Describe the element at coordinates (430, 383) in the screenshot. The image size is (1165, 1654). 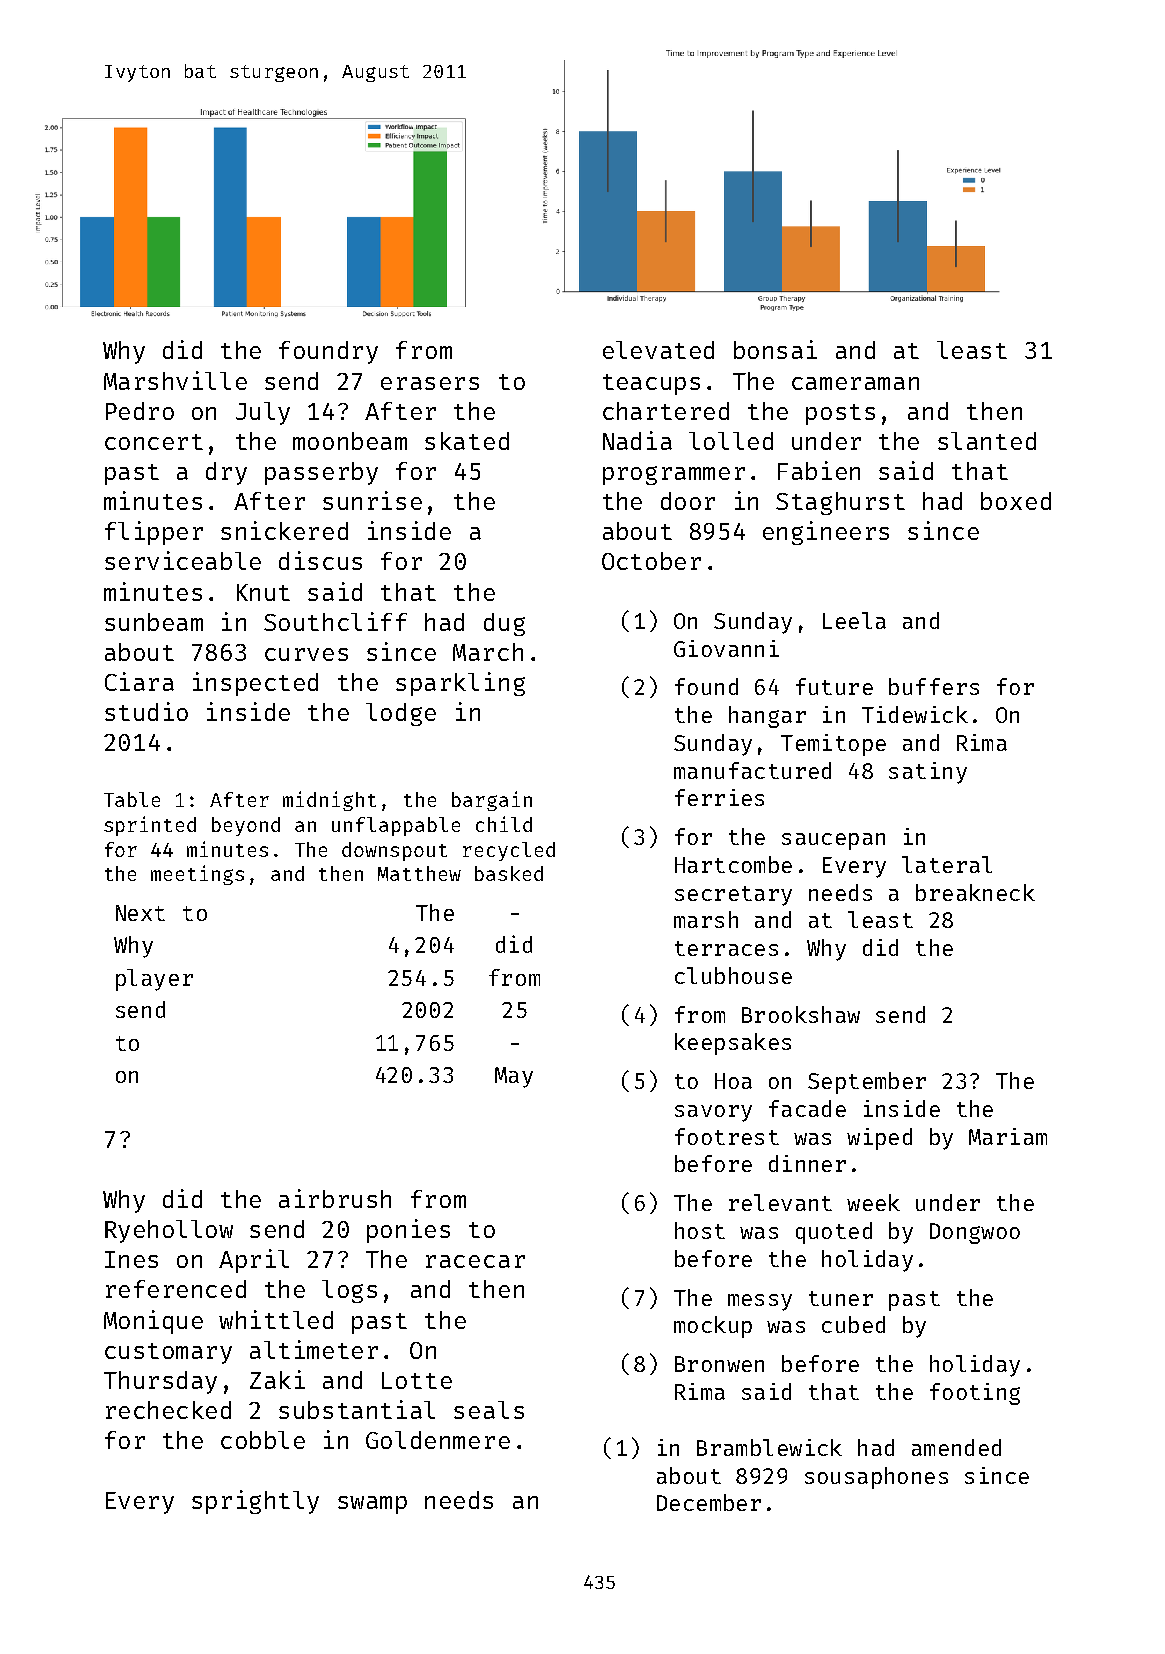
I see `erasers` at that location.
